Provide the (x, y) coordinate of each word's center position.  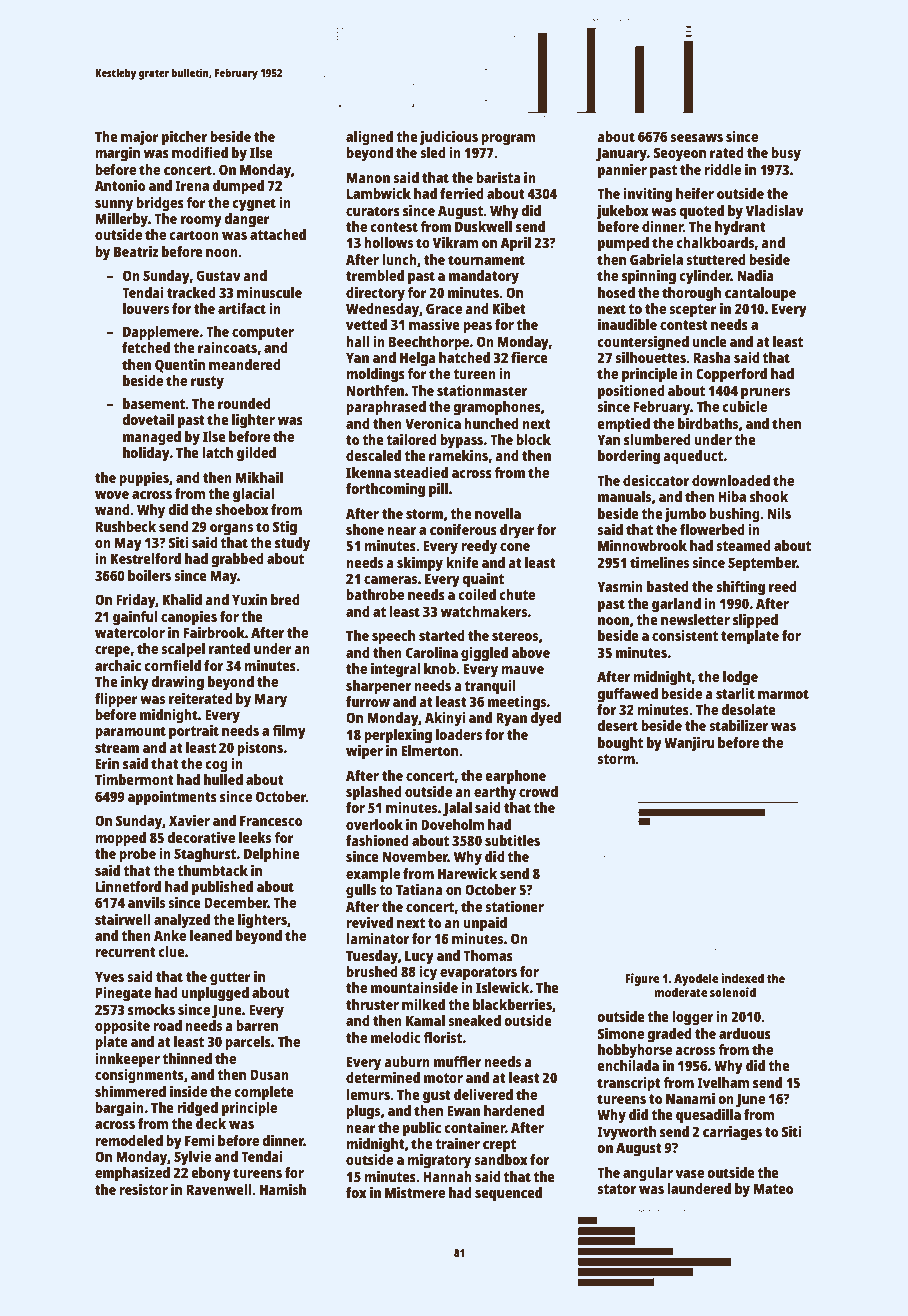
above (531, 652)
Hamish (283, 1189)
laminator (377, 938)
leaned (211, 935)
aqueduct (693, 457)
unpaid (485, 924)
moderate (680, 992)
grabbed (237, 560)
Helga (418, 359)
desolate (748, 709)
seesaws (696, 138)
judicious (449, 138)
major (140, 138)
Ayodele (696, 979)
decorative (201, 837)
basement (154, 403)
